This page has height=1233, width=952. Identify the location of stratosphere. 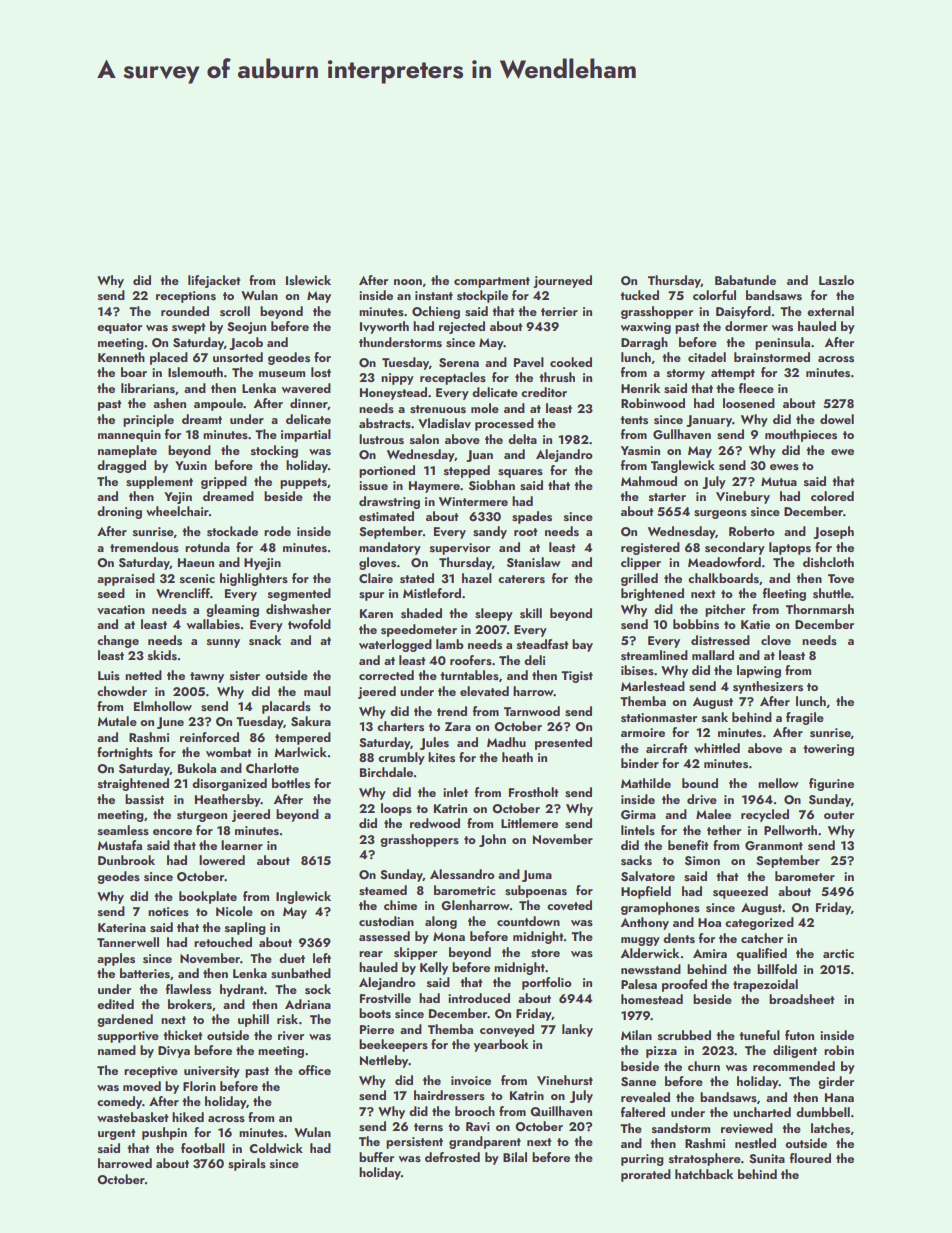
(705, 1159).
